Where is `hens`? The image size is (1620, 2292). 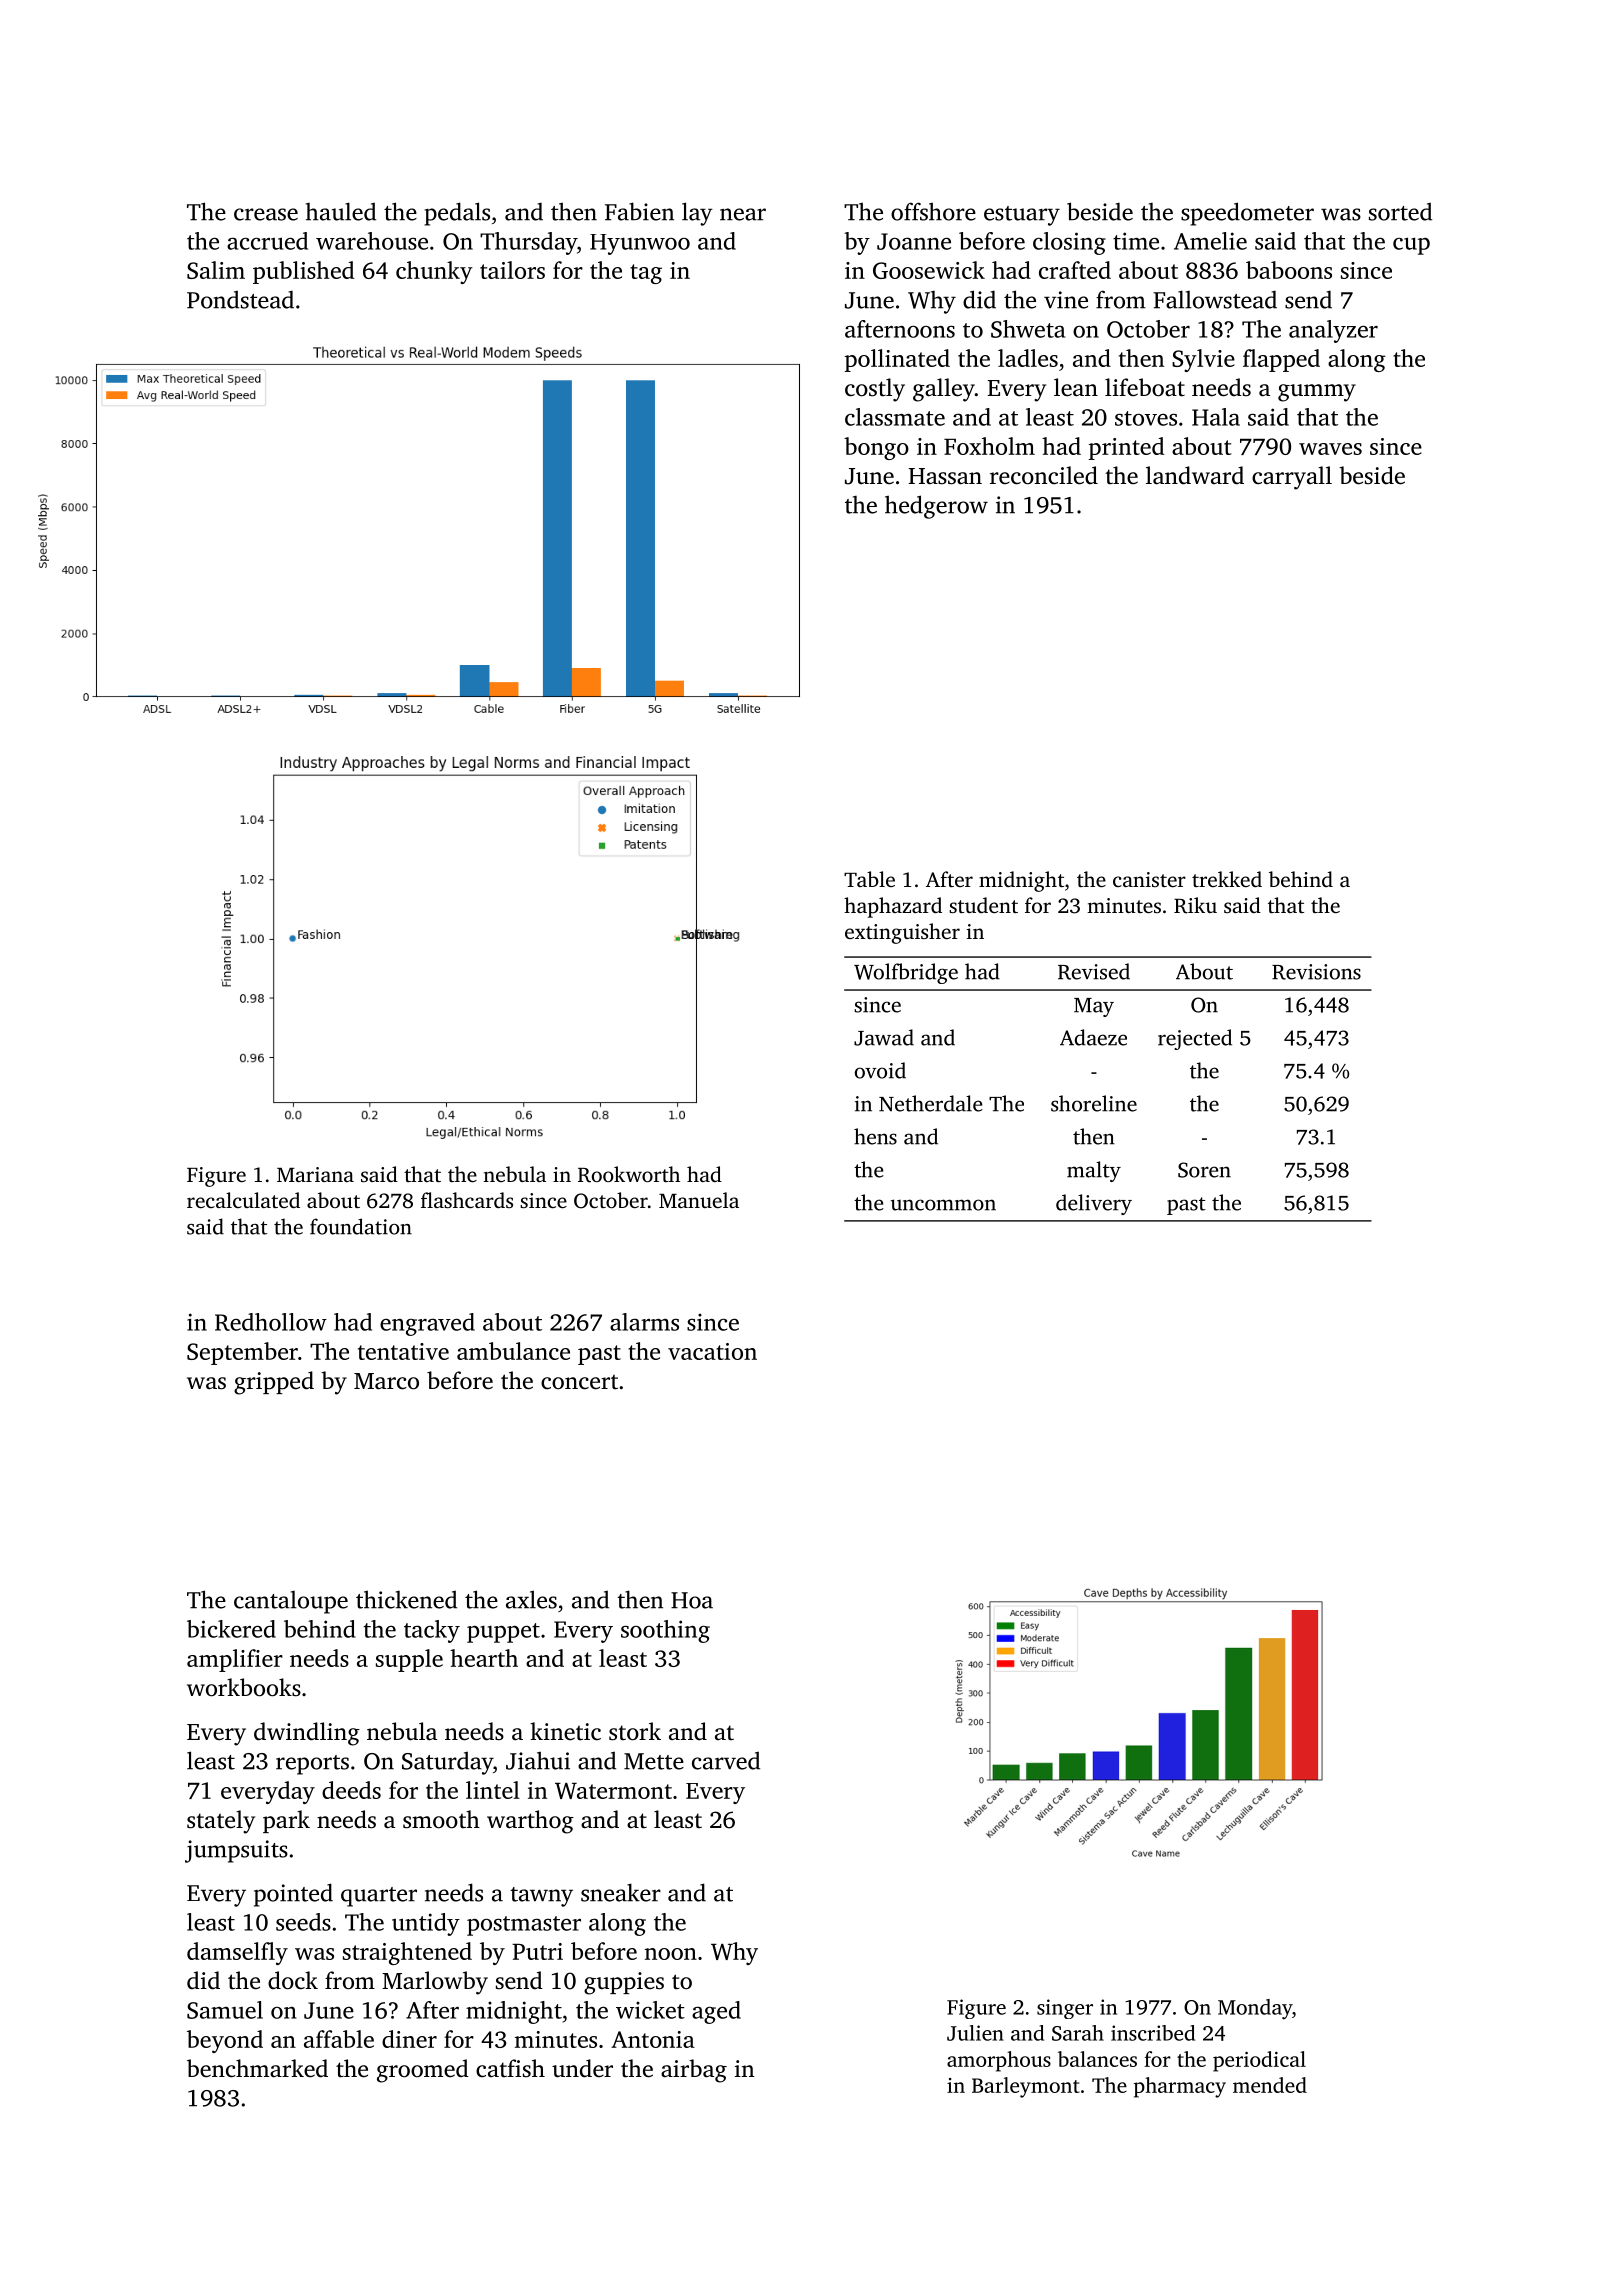
hens is located at coordinates (875, 1136).
